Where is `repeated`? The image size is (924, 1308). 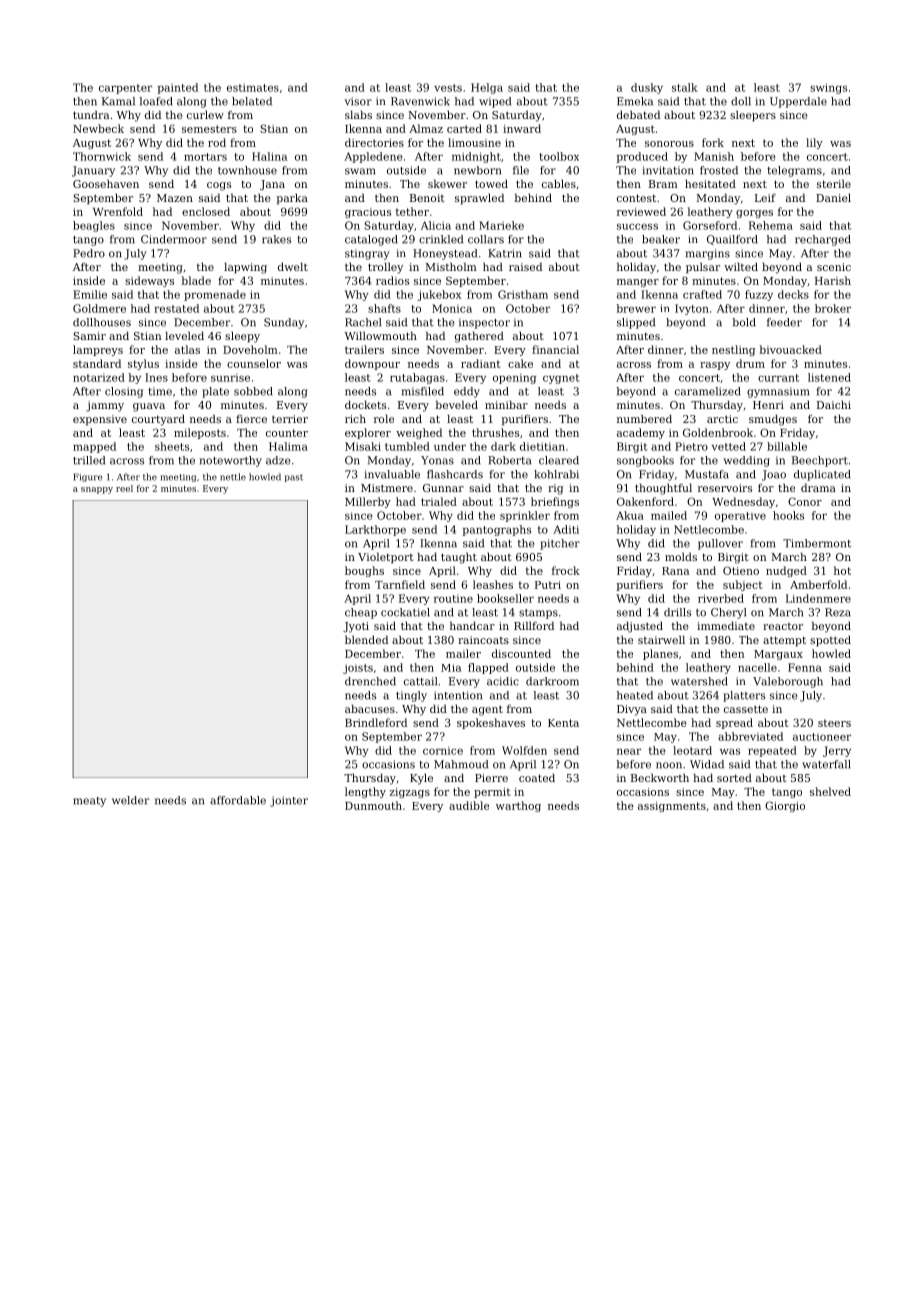
repeated is located at coordinates (772, 751).
